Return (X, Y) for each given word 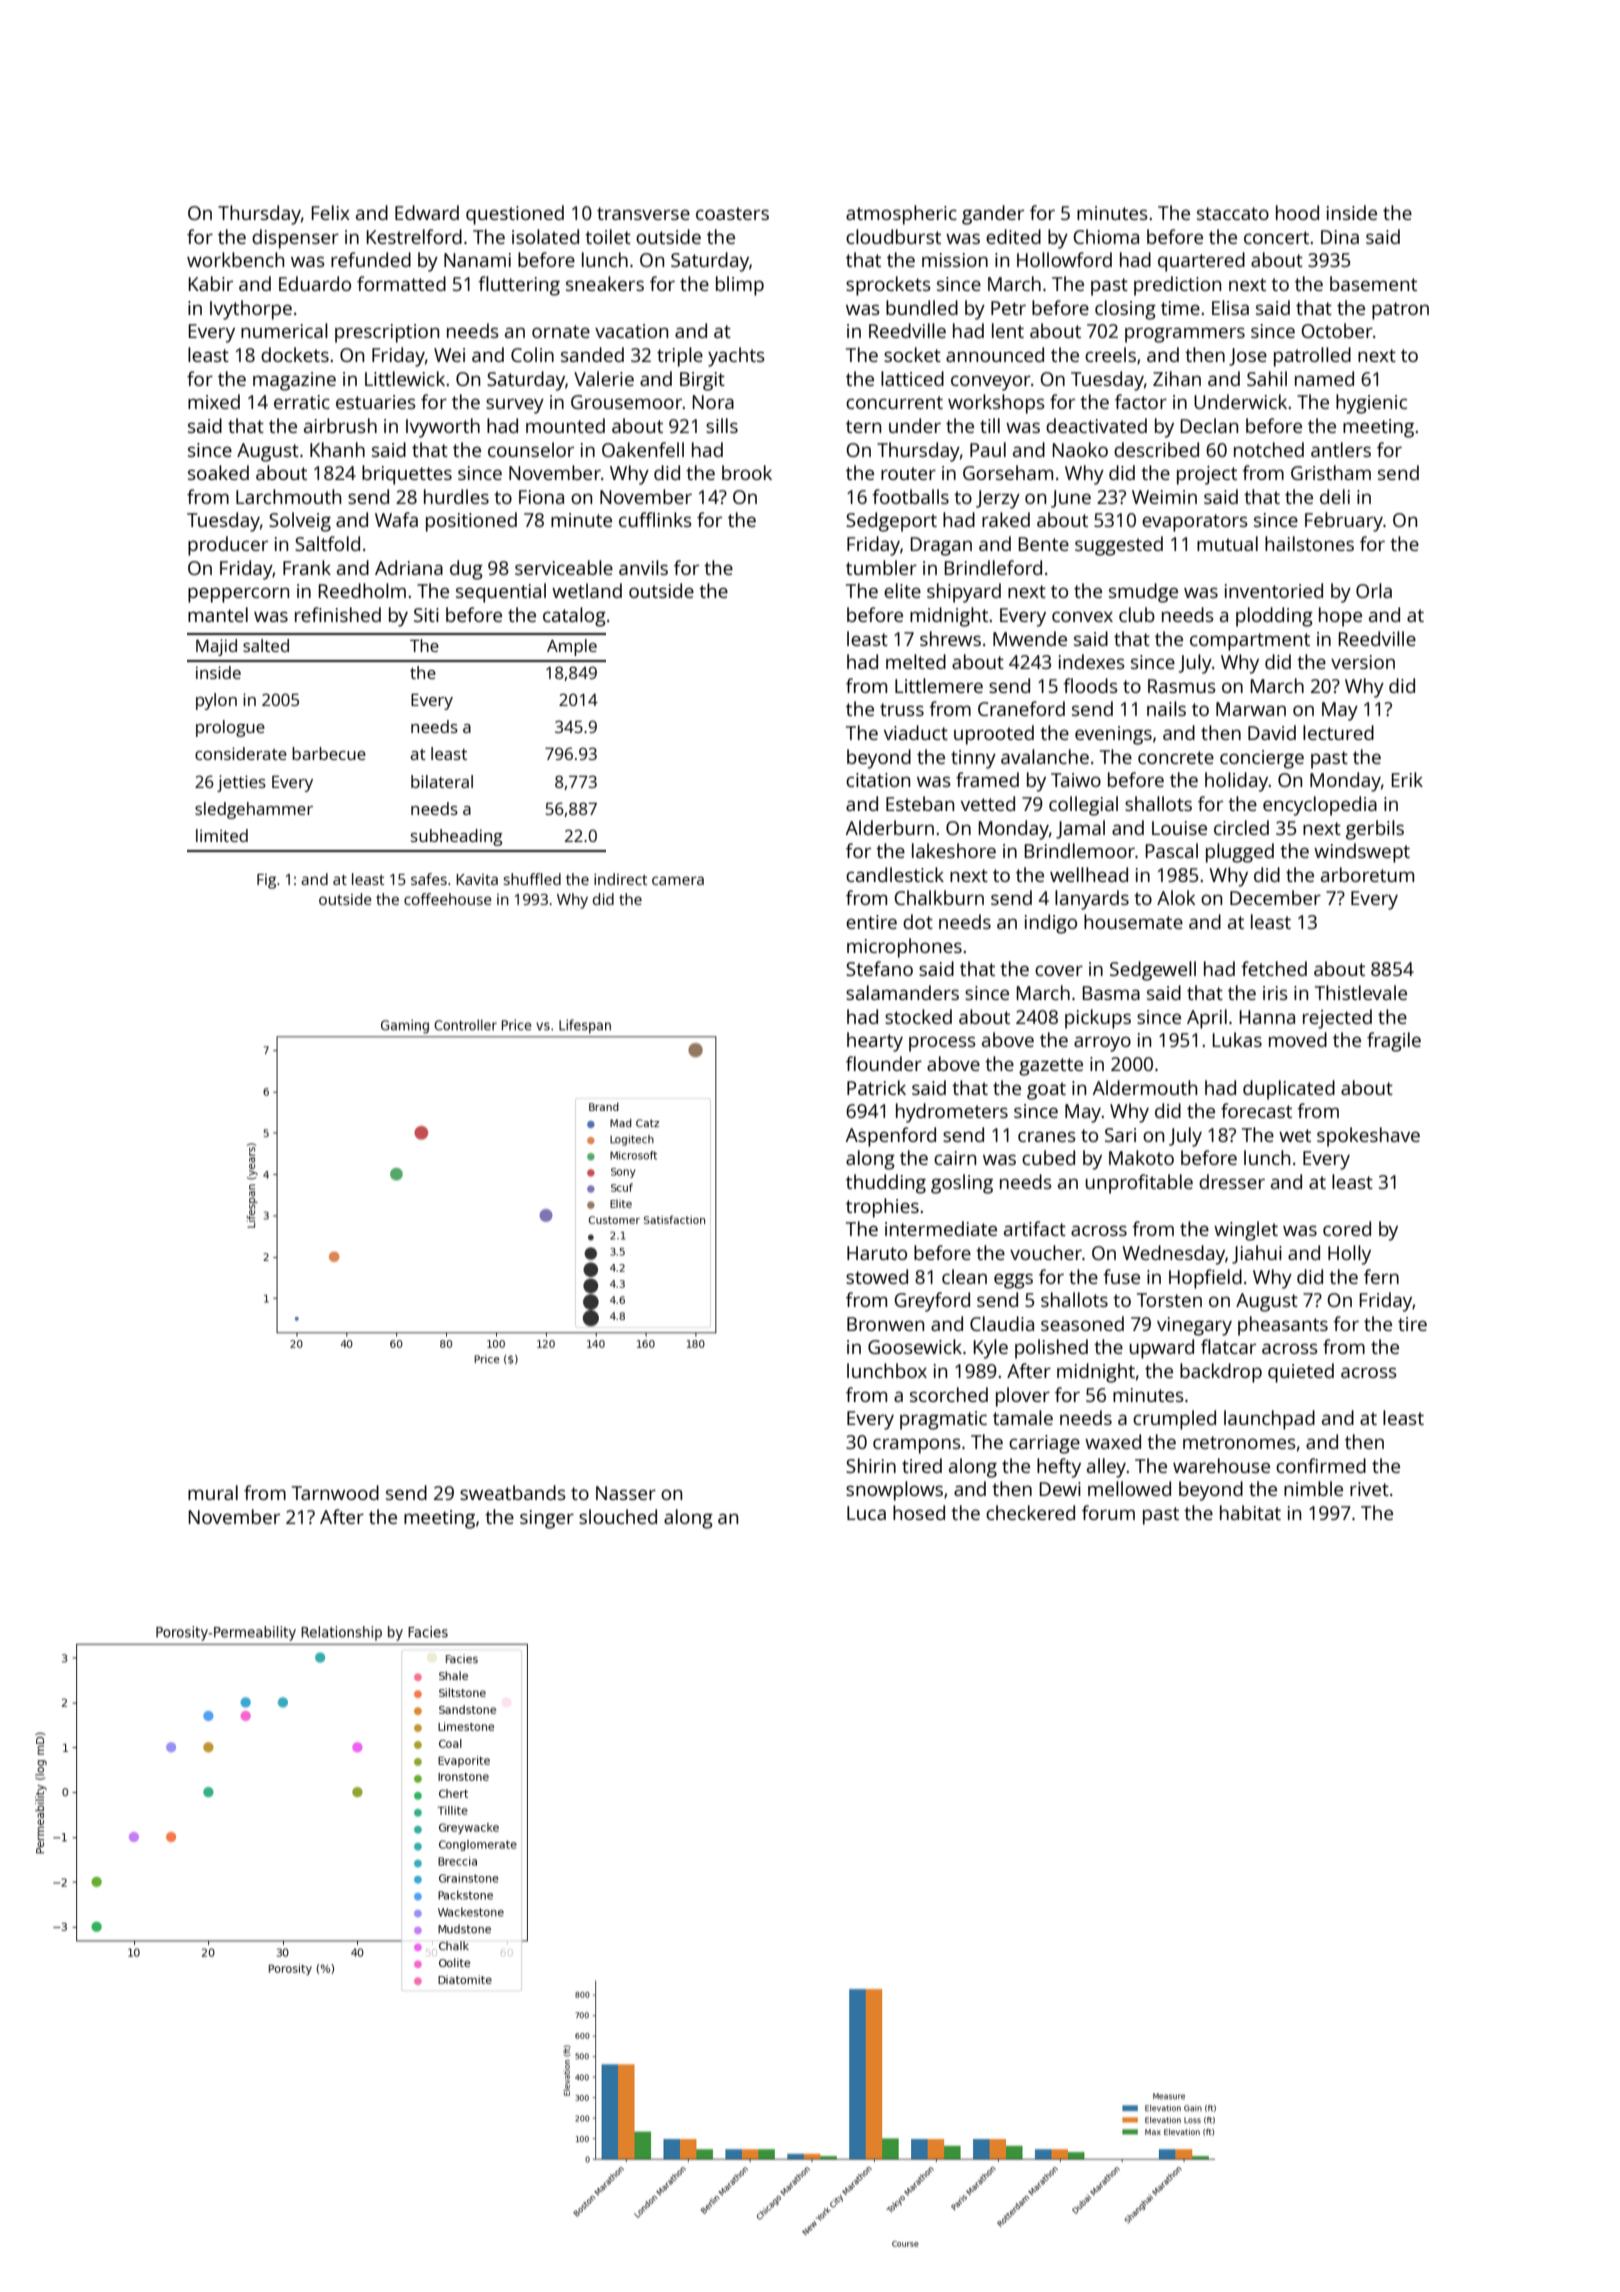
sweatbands (513, 1492)
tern (863, 426)
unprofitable (1139, 1184)
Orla (1374, 590)
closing (1125, 310)
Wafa (396, 519)
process (942, 1044)
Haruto (877, 1253)
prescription (387, 333)
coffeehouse (448, 899)
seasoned (1082, 1323)
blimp (740, 286)
